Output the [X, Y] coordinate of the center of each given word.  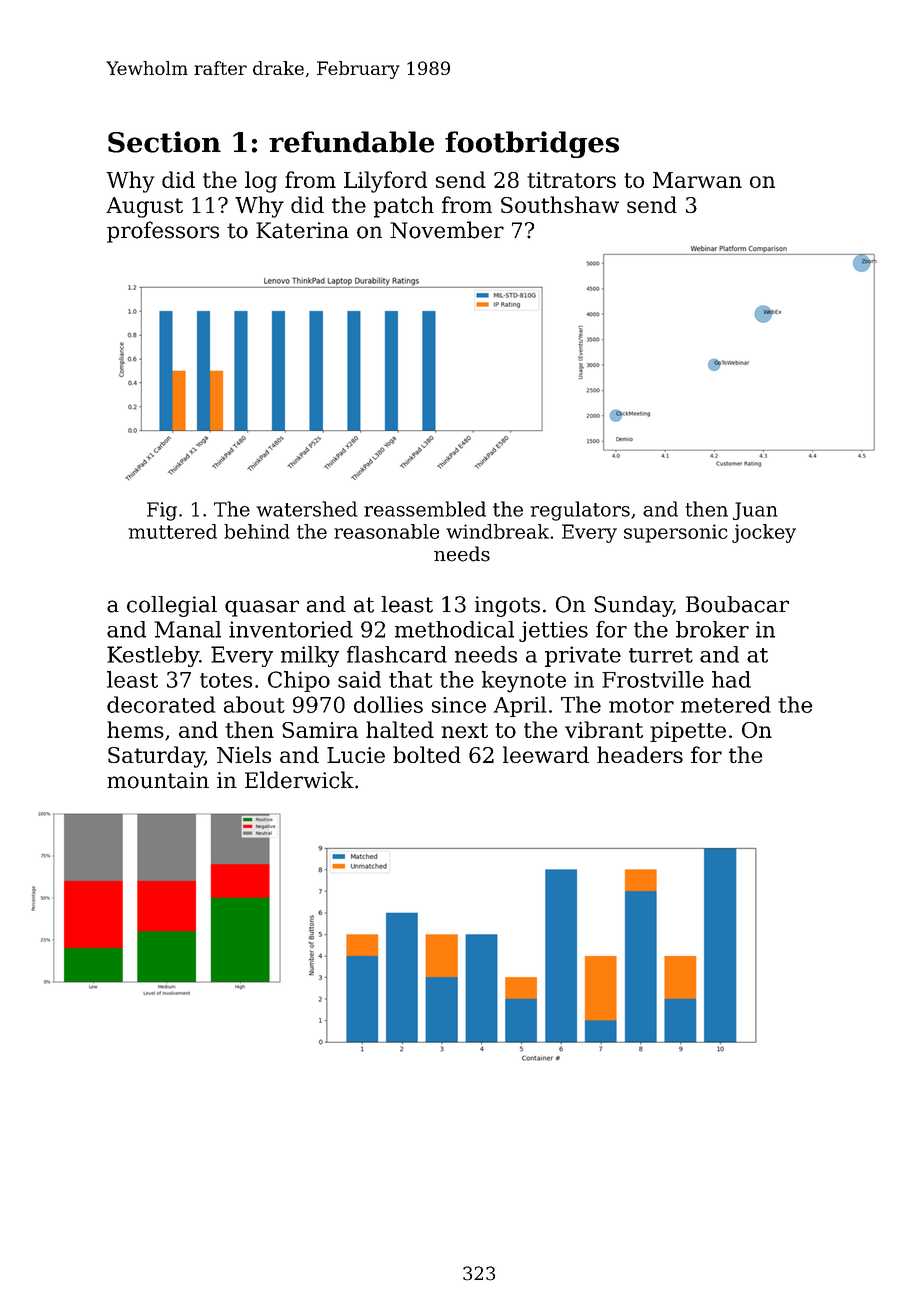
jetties [553, 631]
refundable [351, 142]
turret [661, 655]
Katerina [302, 230]
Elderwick [299, 780]
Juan [755, 511]
